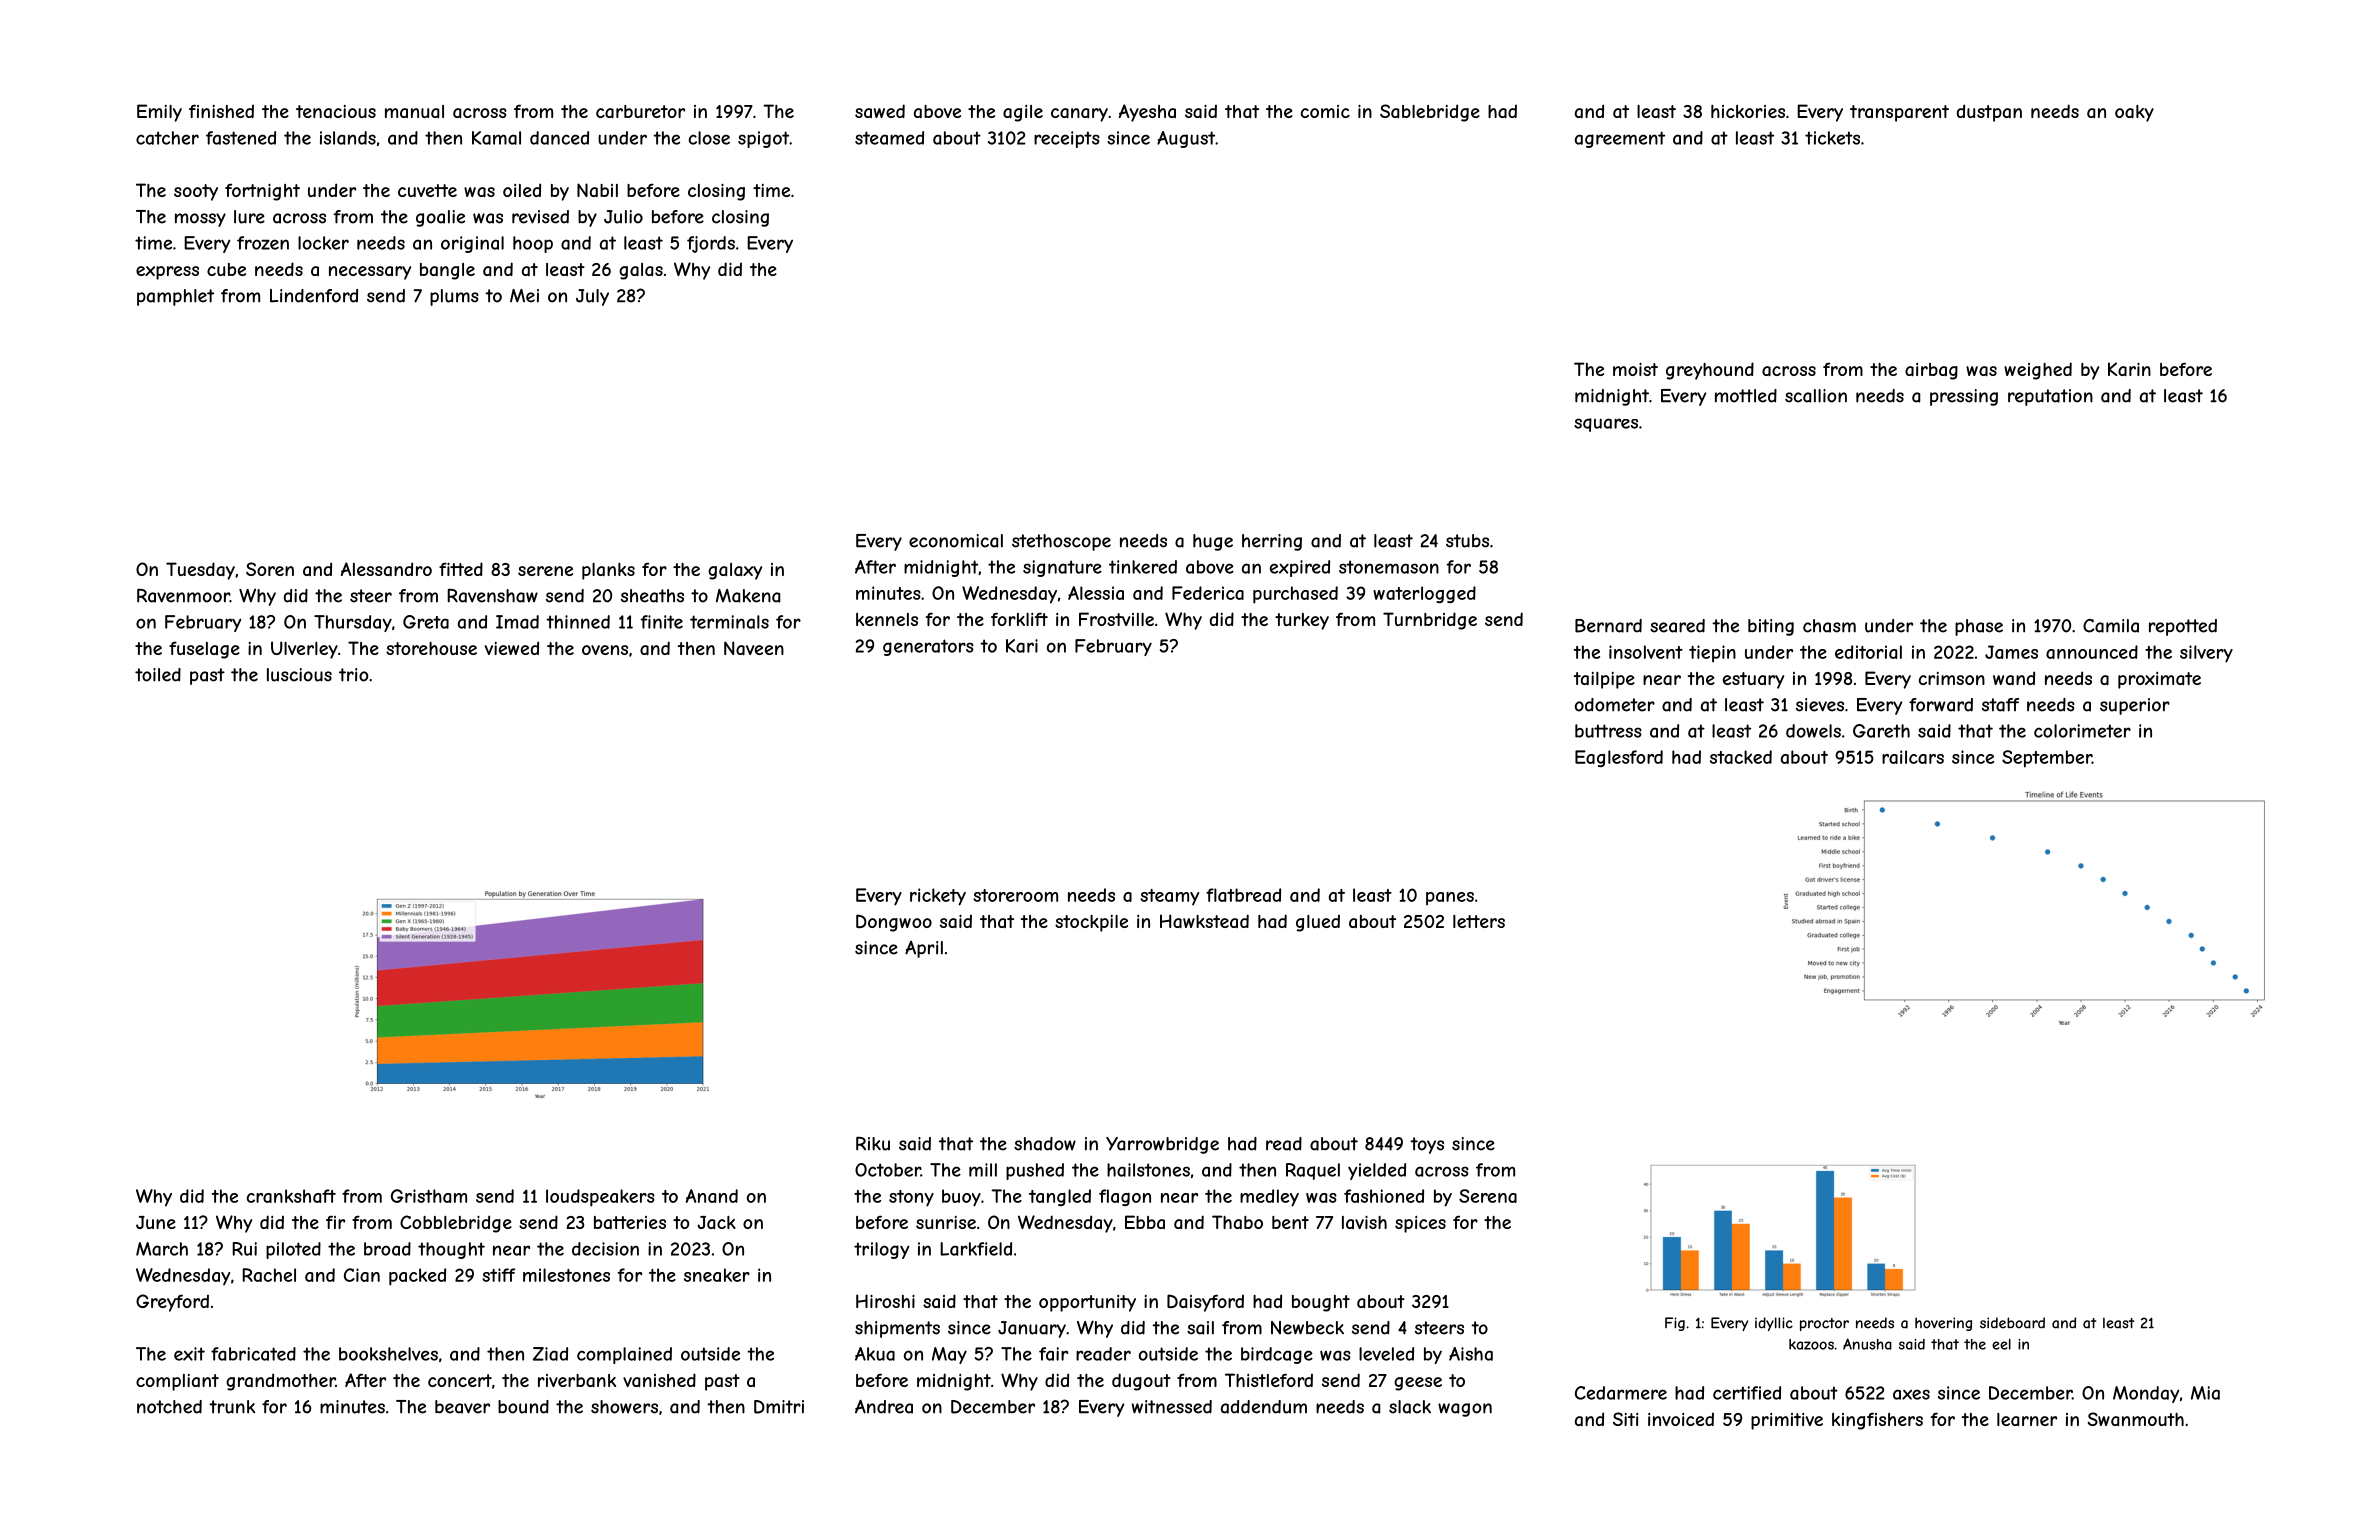  I want to click on Eaglesford, so click(1619, 758).
